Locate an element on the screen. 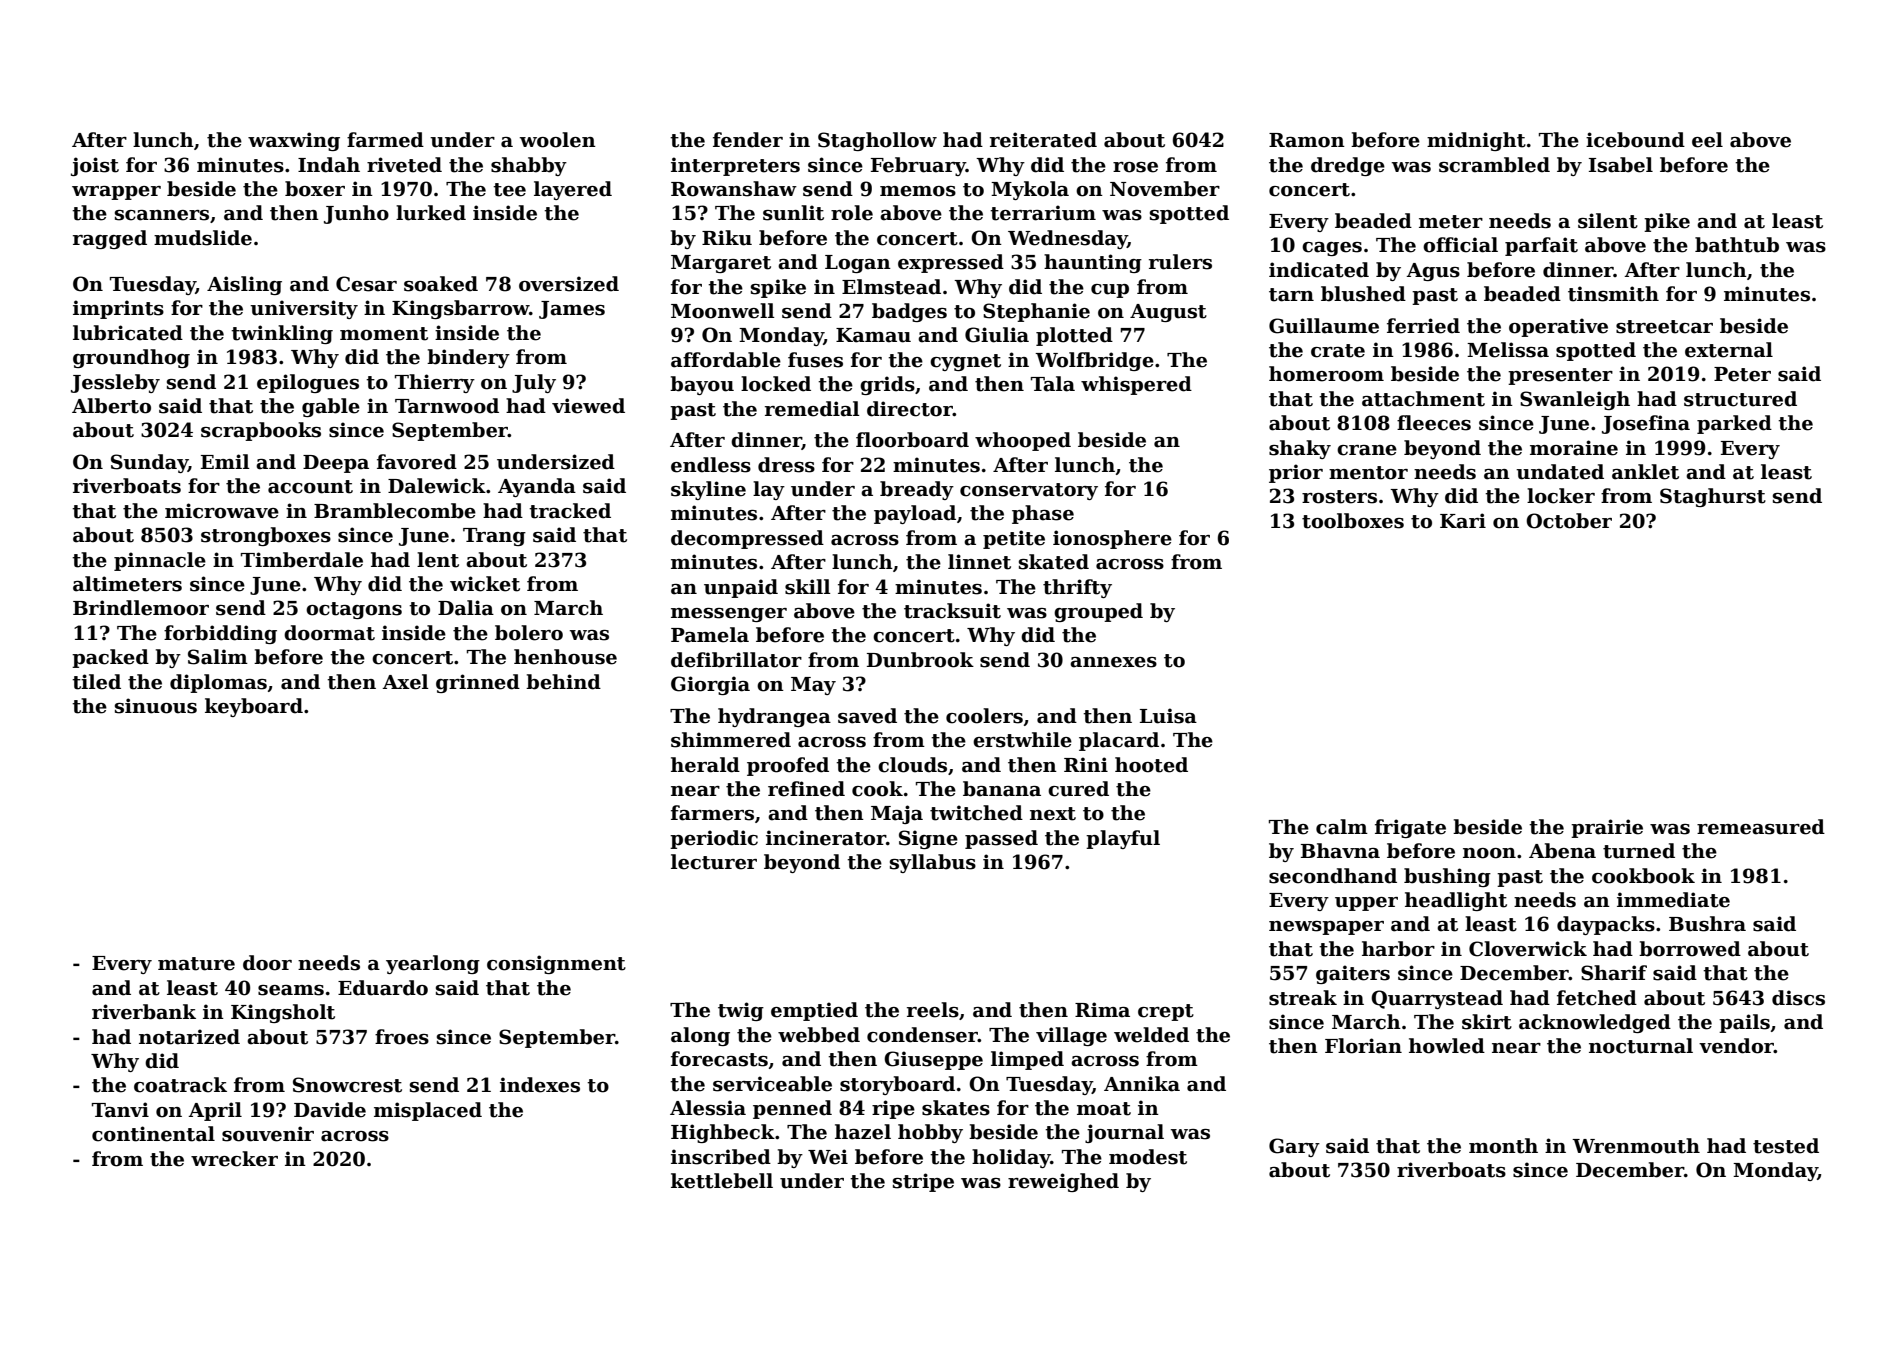 The height and width of the screenshot is (1345, 1902). sinuous is located at coordinates (156, 706).
